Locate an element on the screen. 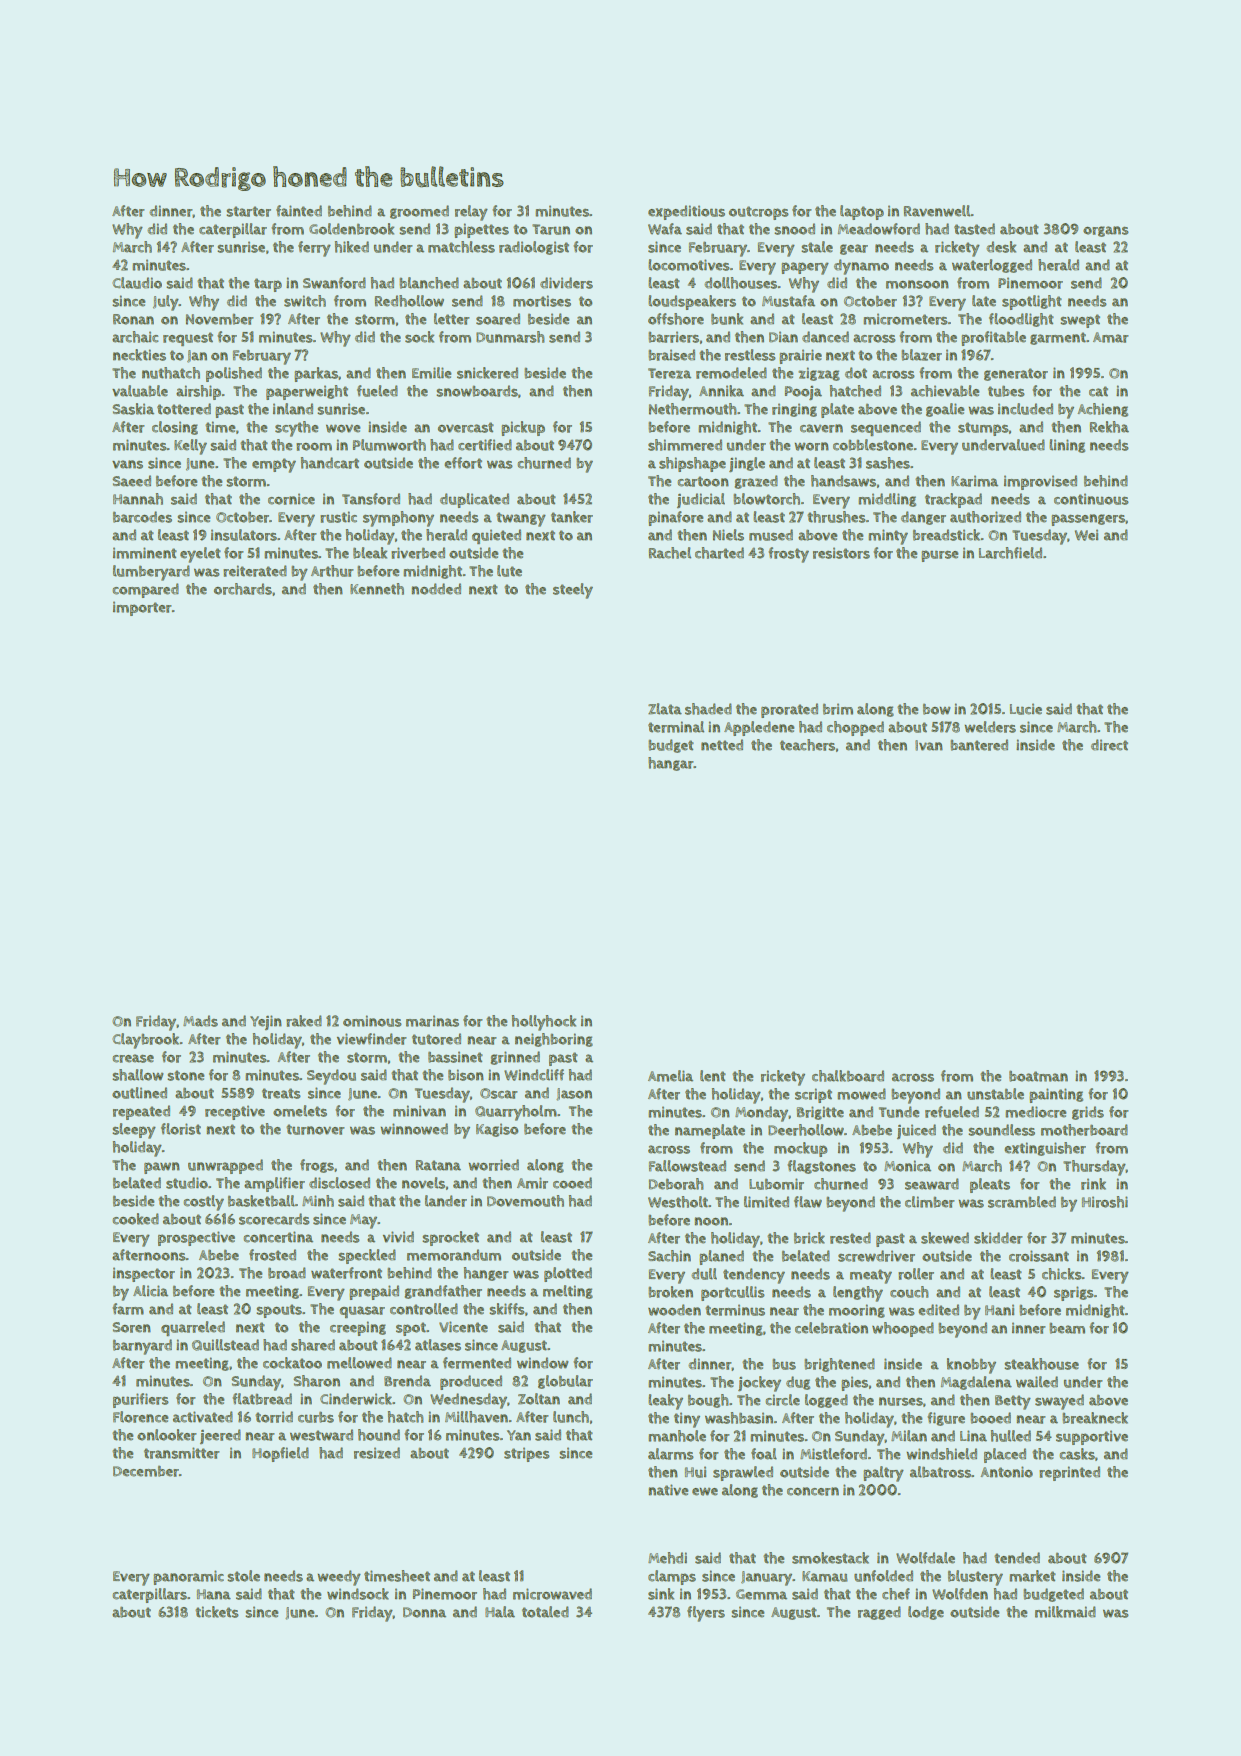 Image resolution: width=1241 pixels, height=1756 pixels. Hani is located at coordinates (999, 1310).
